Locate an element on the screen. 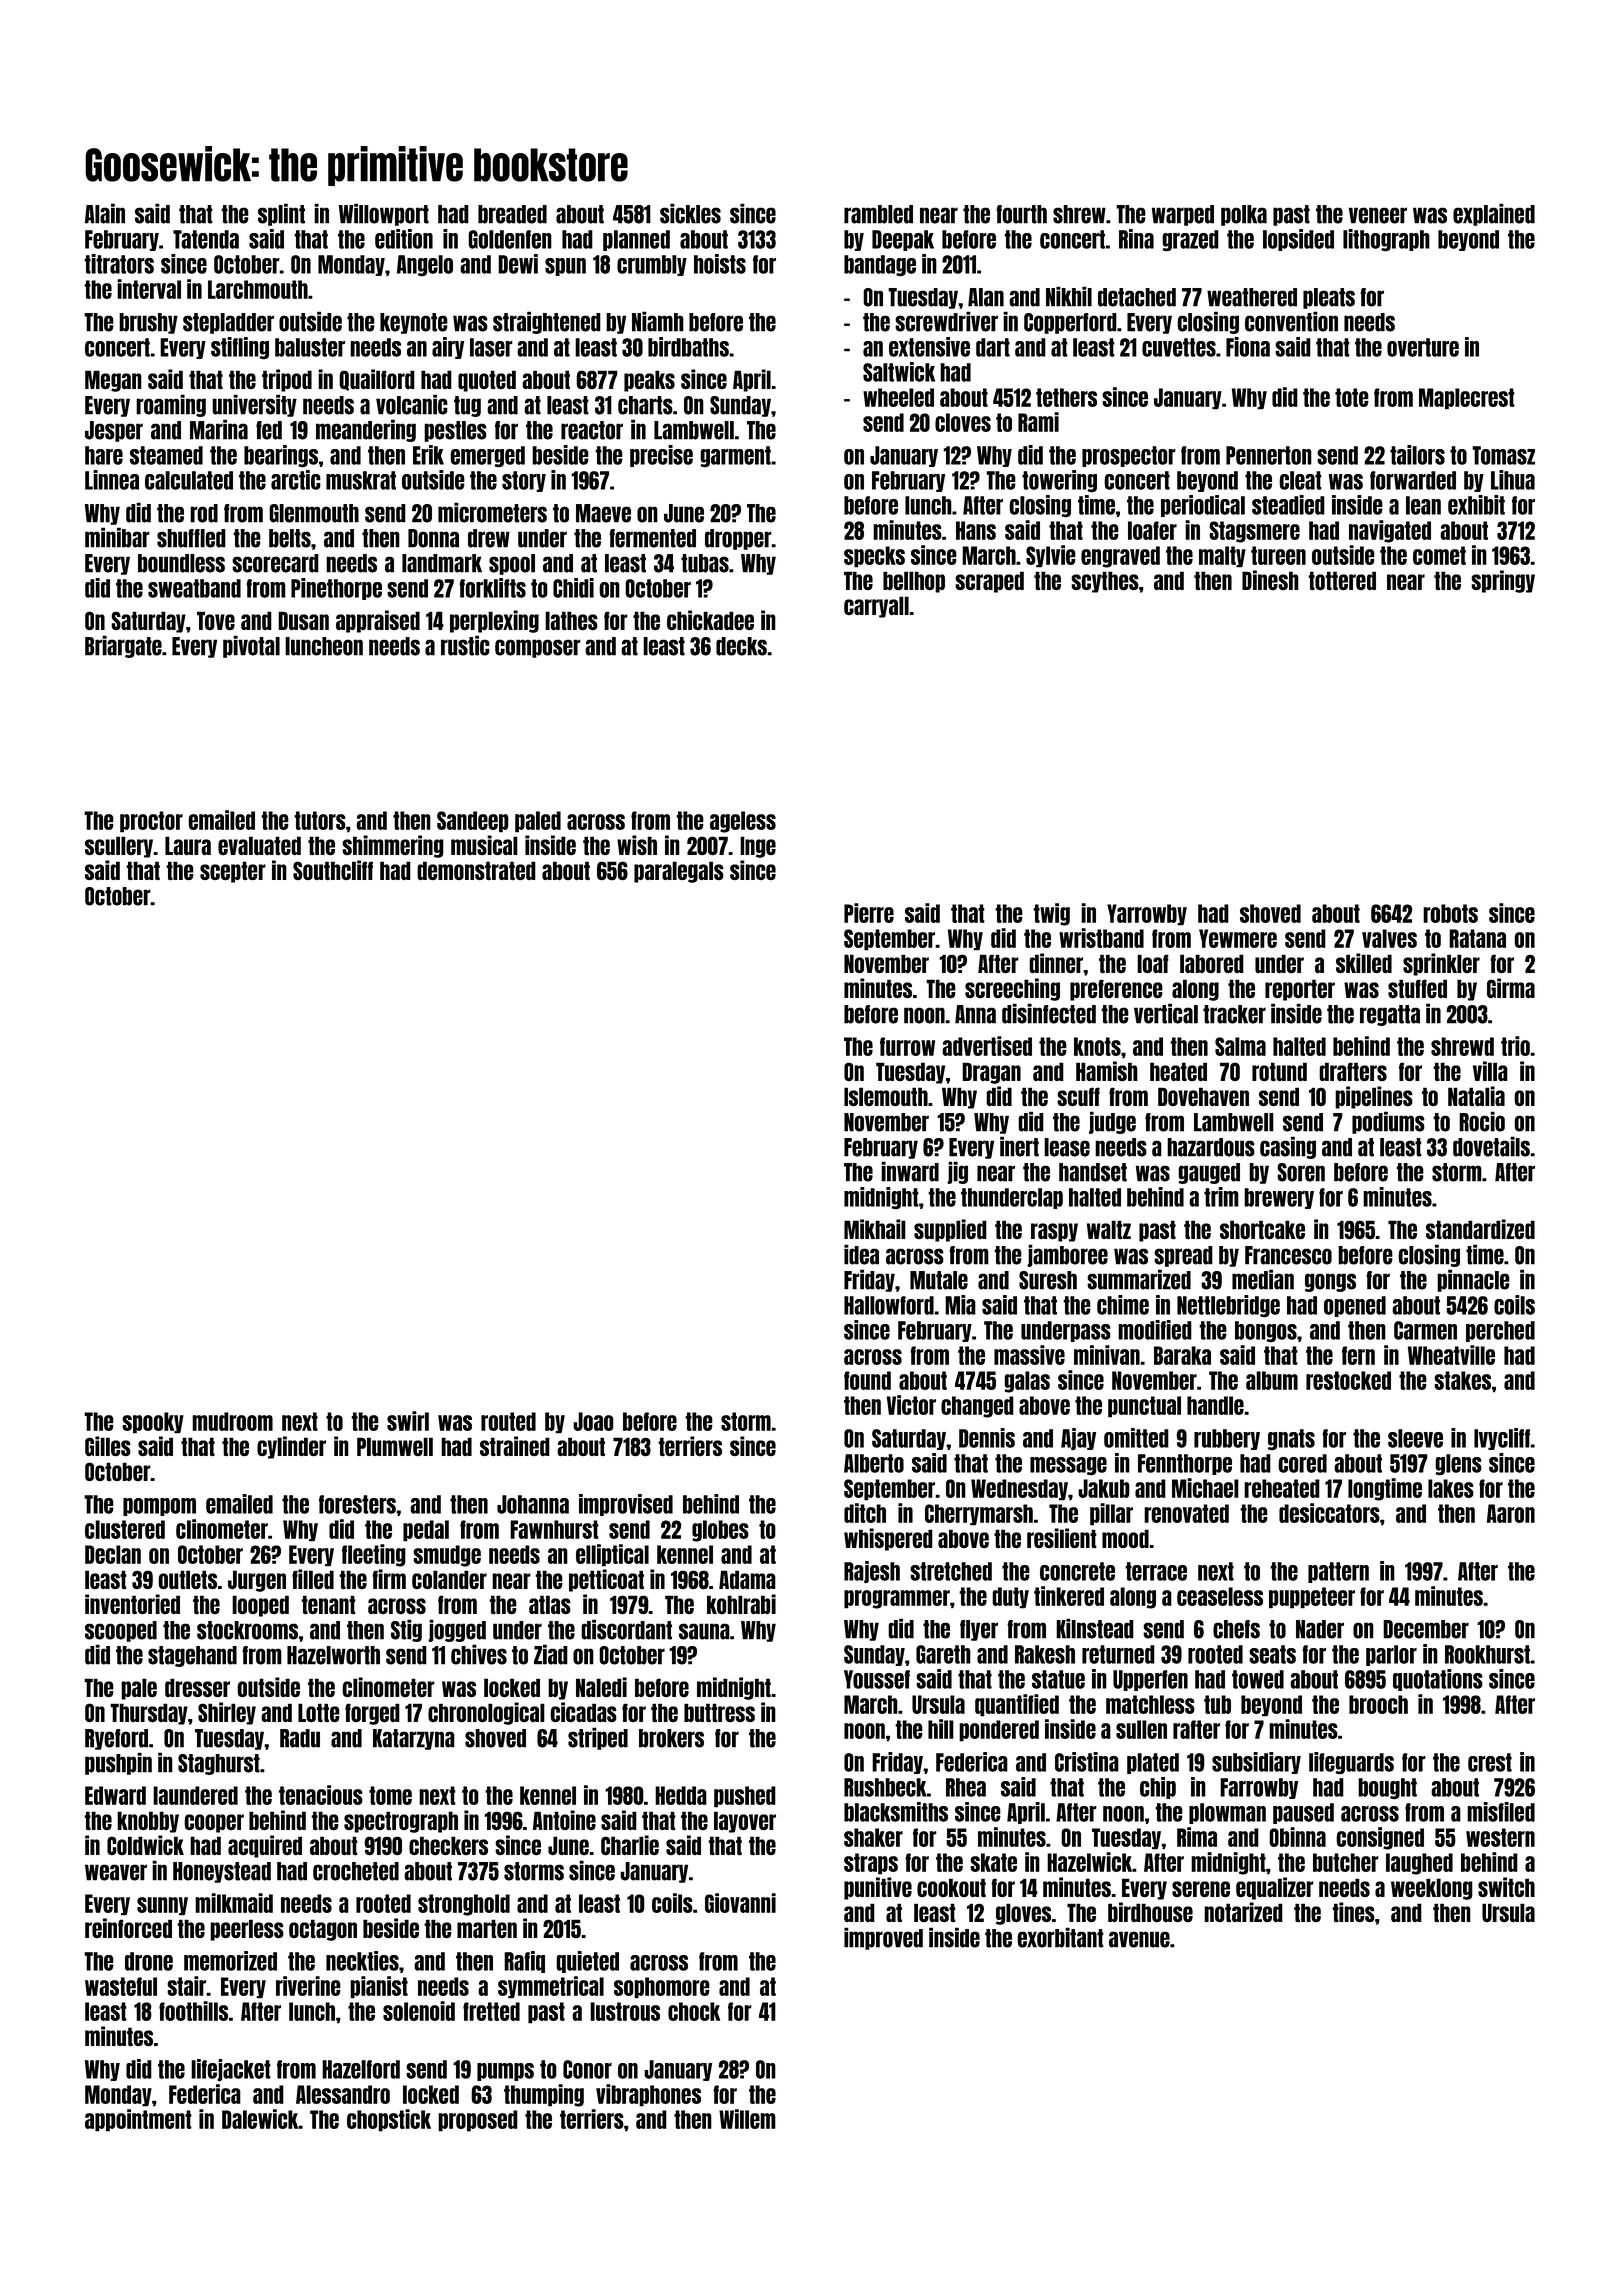  warped is located at coordinates (1183, 215).
